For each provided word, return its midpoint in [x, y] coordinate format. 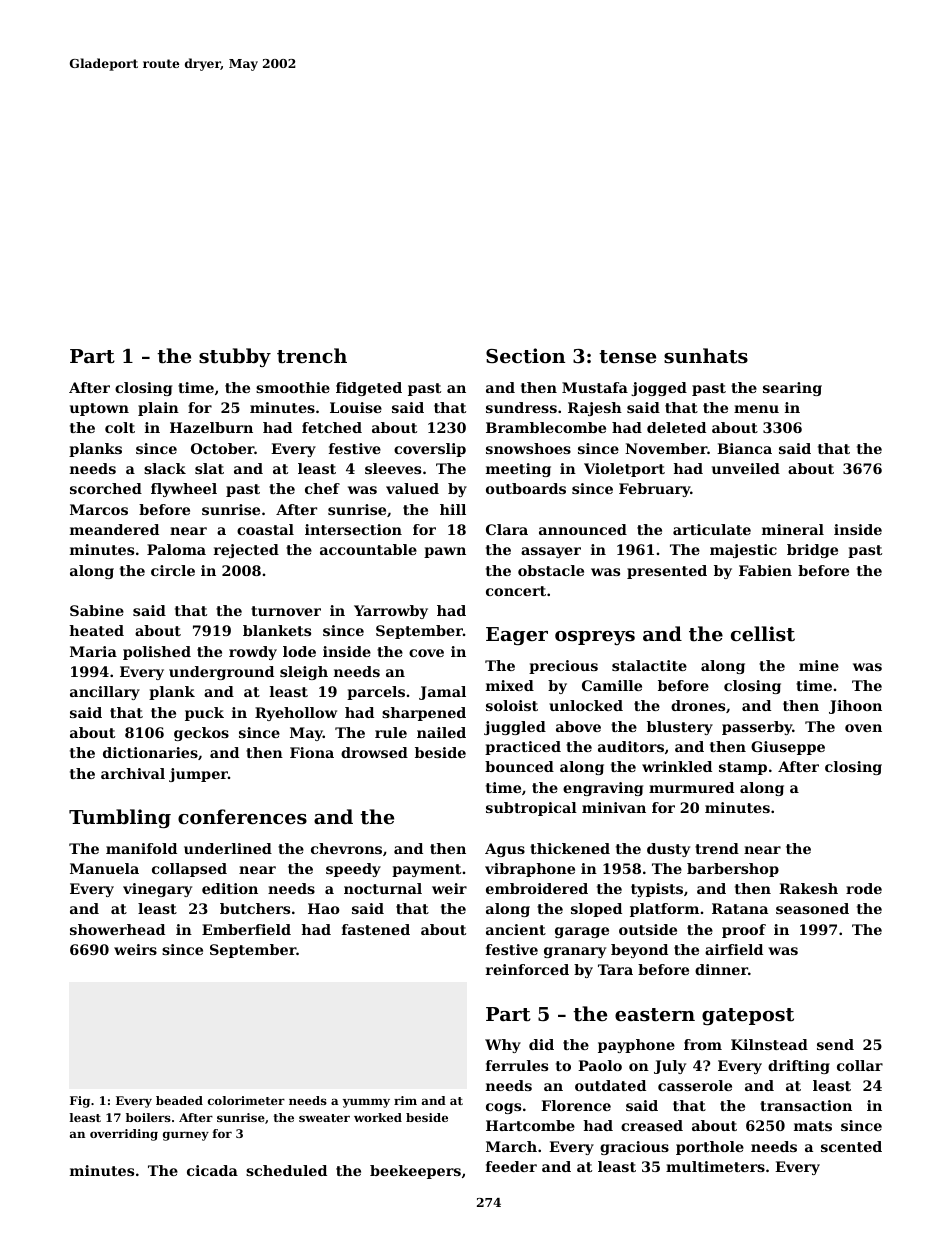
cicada [212, 1170]
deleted [676, 427]
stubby [235, 357]
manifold [141, 848]
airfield [734, 949]
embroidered [537, 888]
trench [312, 355]
